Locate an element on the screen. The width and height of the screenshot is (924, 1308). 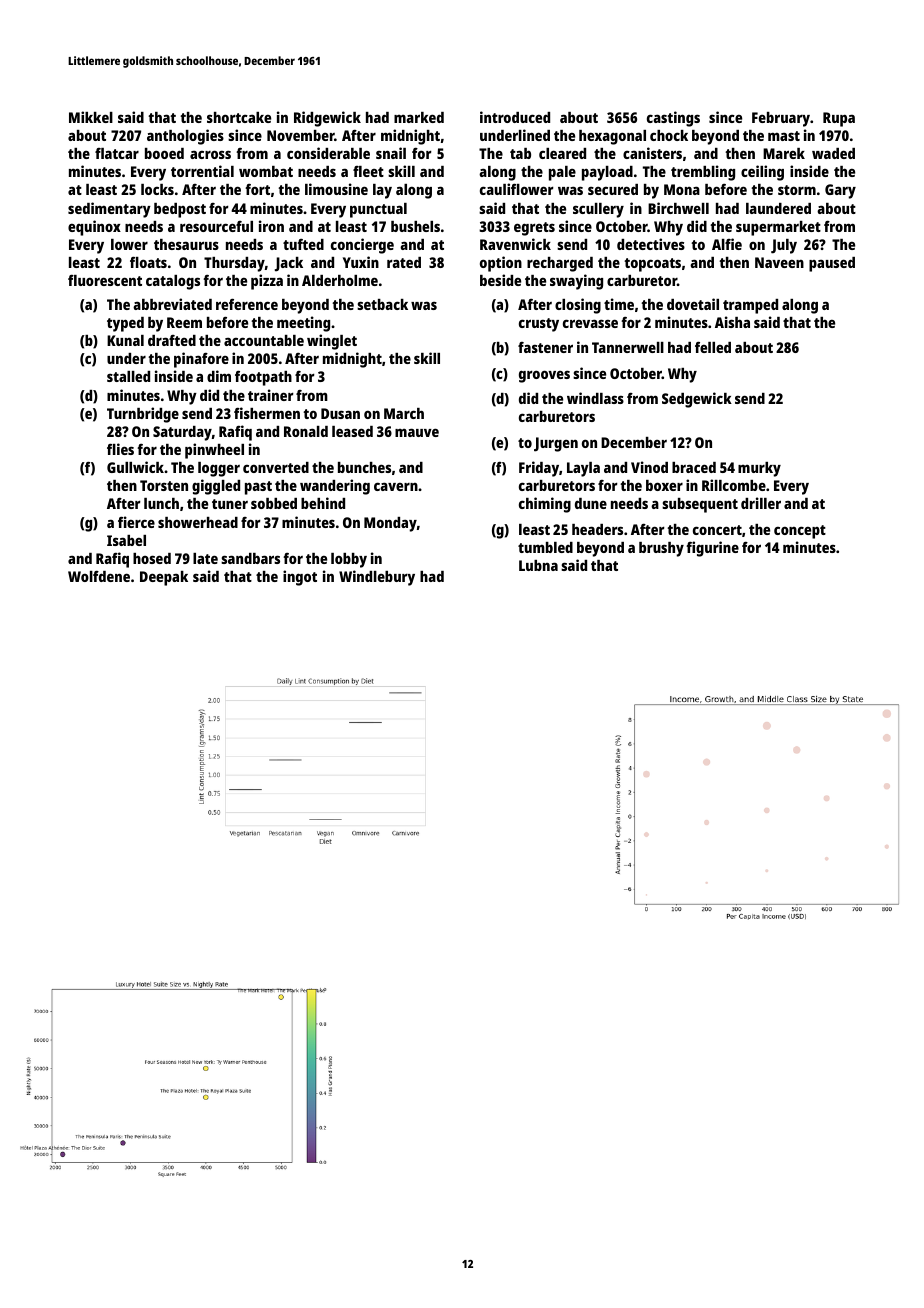
introduced is located at coordinates (515, 117).
